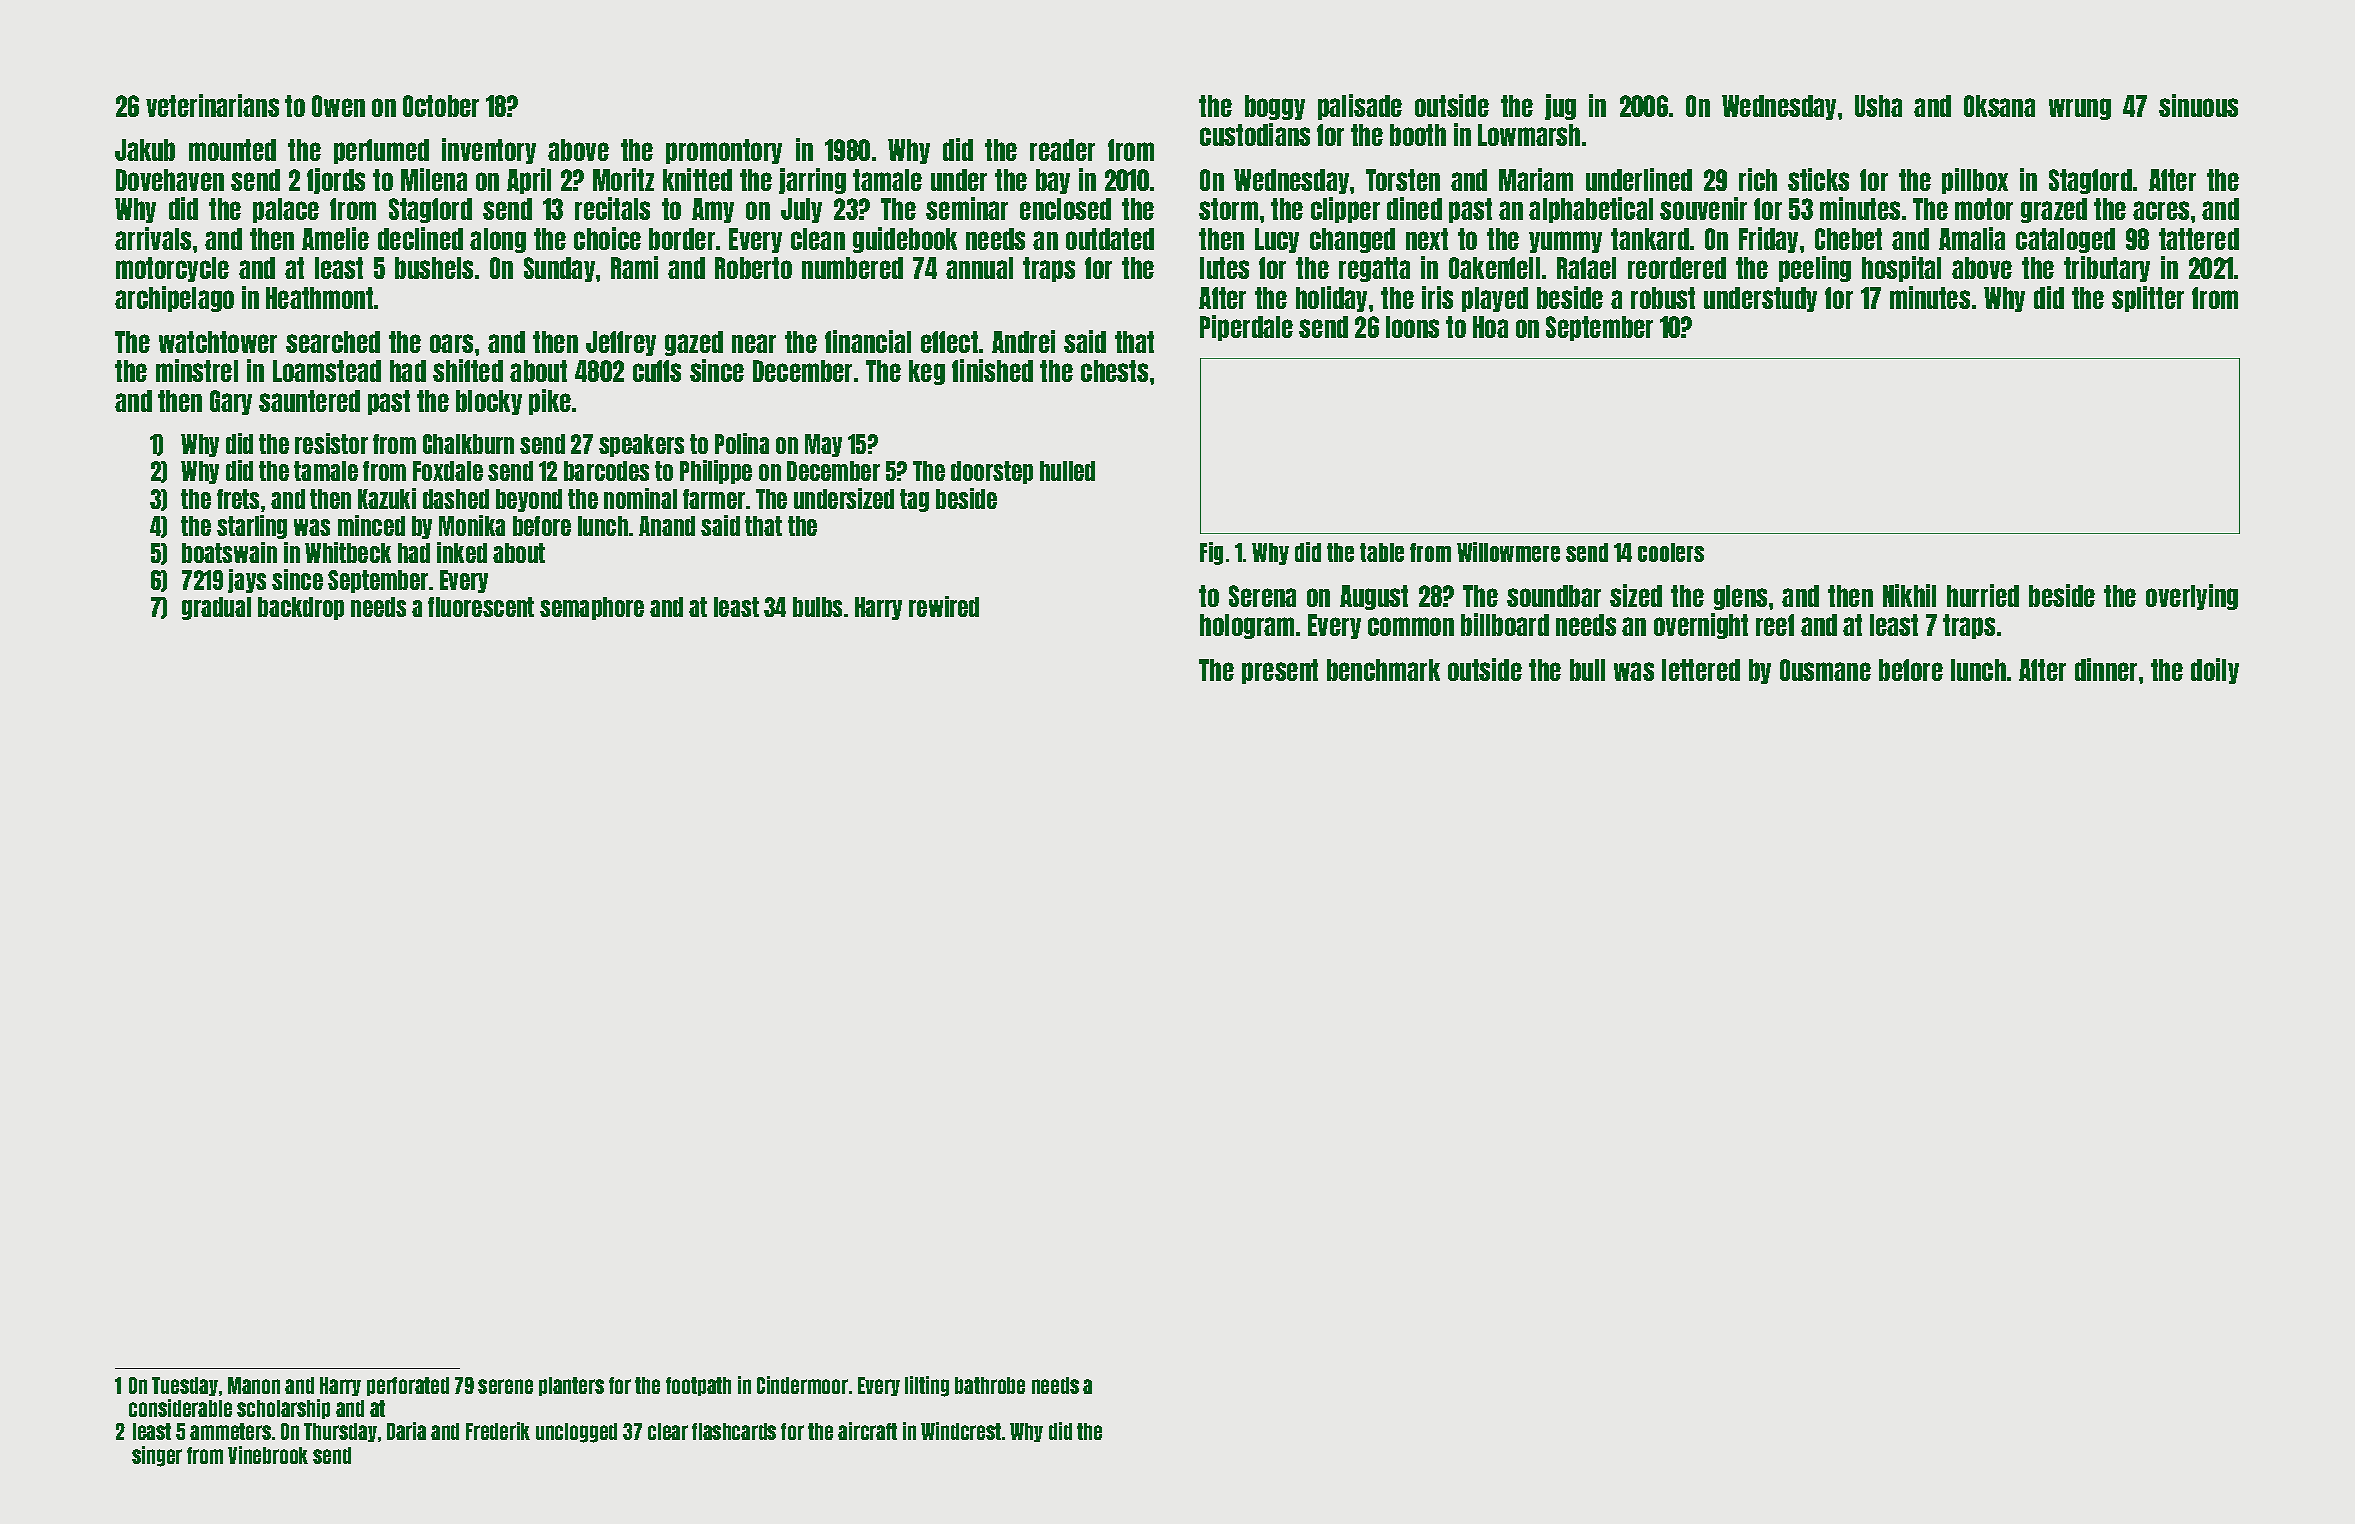 The image size is (2355, 1524). Describe the element at coordinates (1383, 670) in the document. I see `benchmark` at that location.
